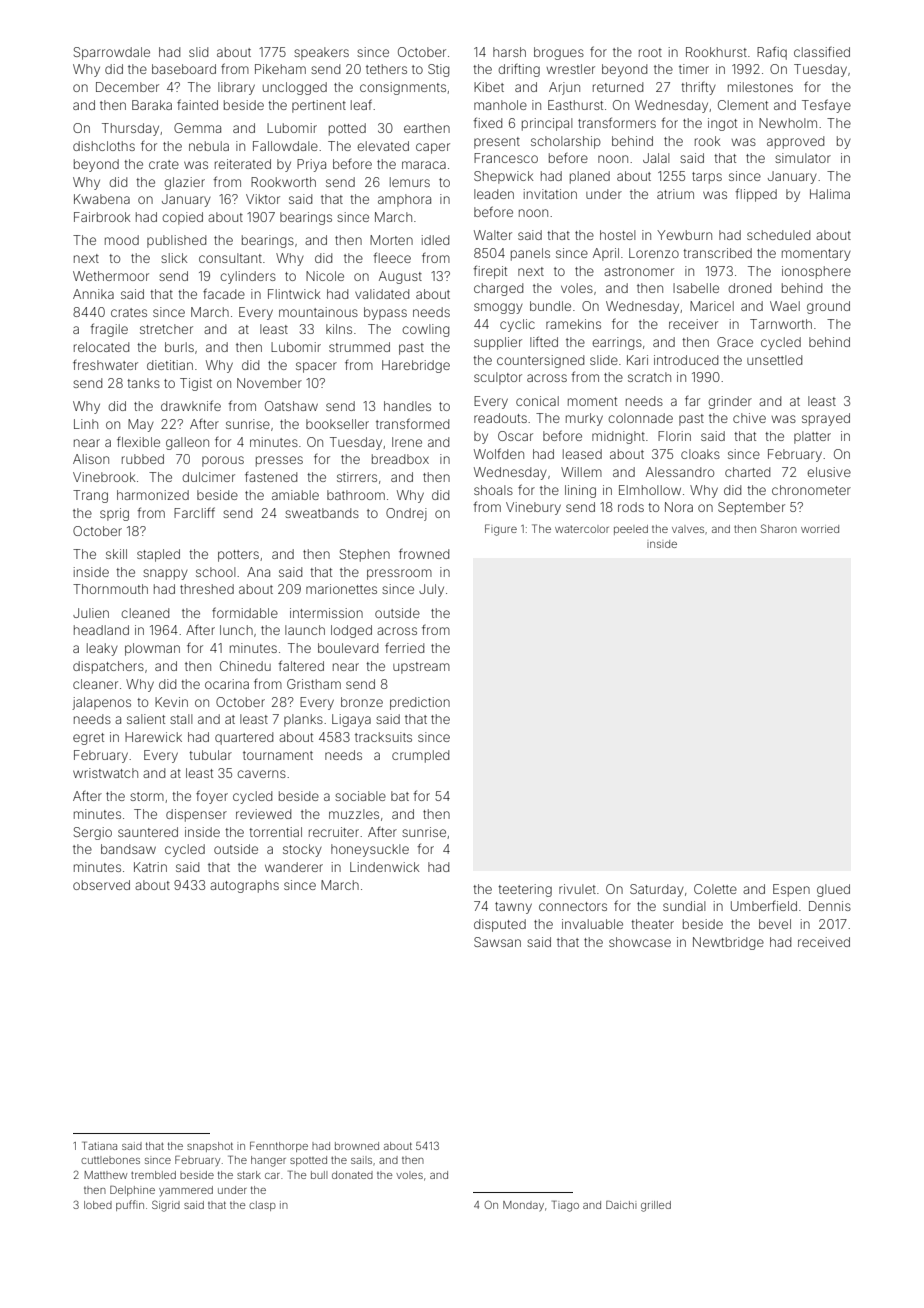 The height and width of the page is (1308, 924). I want to click on Sawsan, so click(497, 942).
